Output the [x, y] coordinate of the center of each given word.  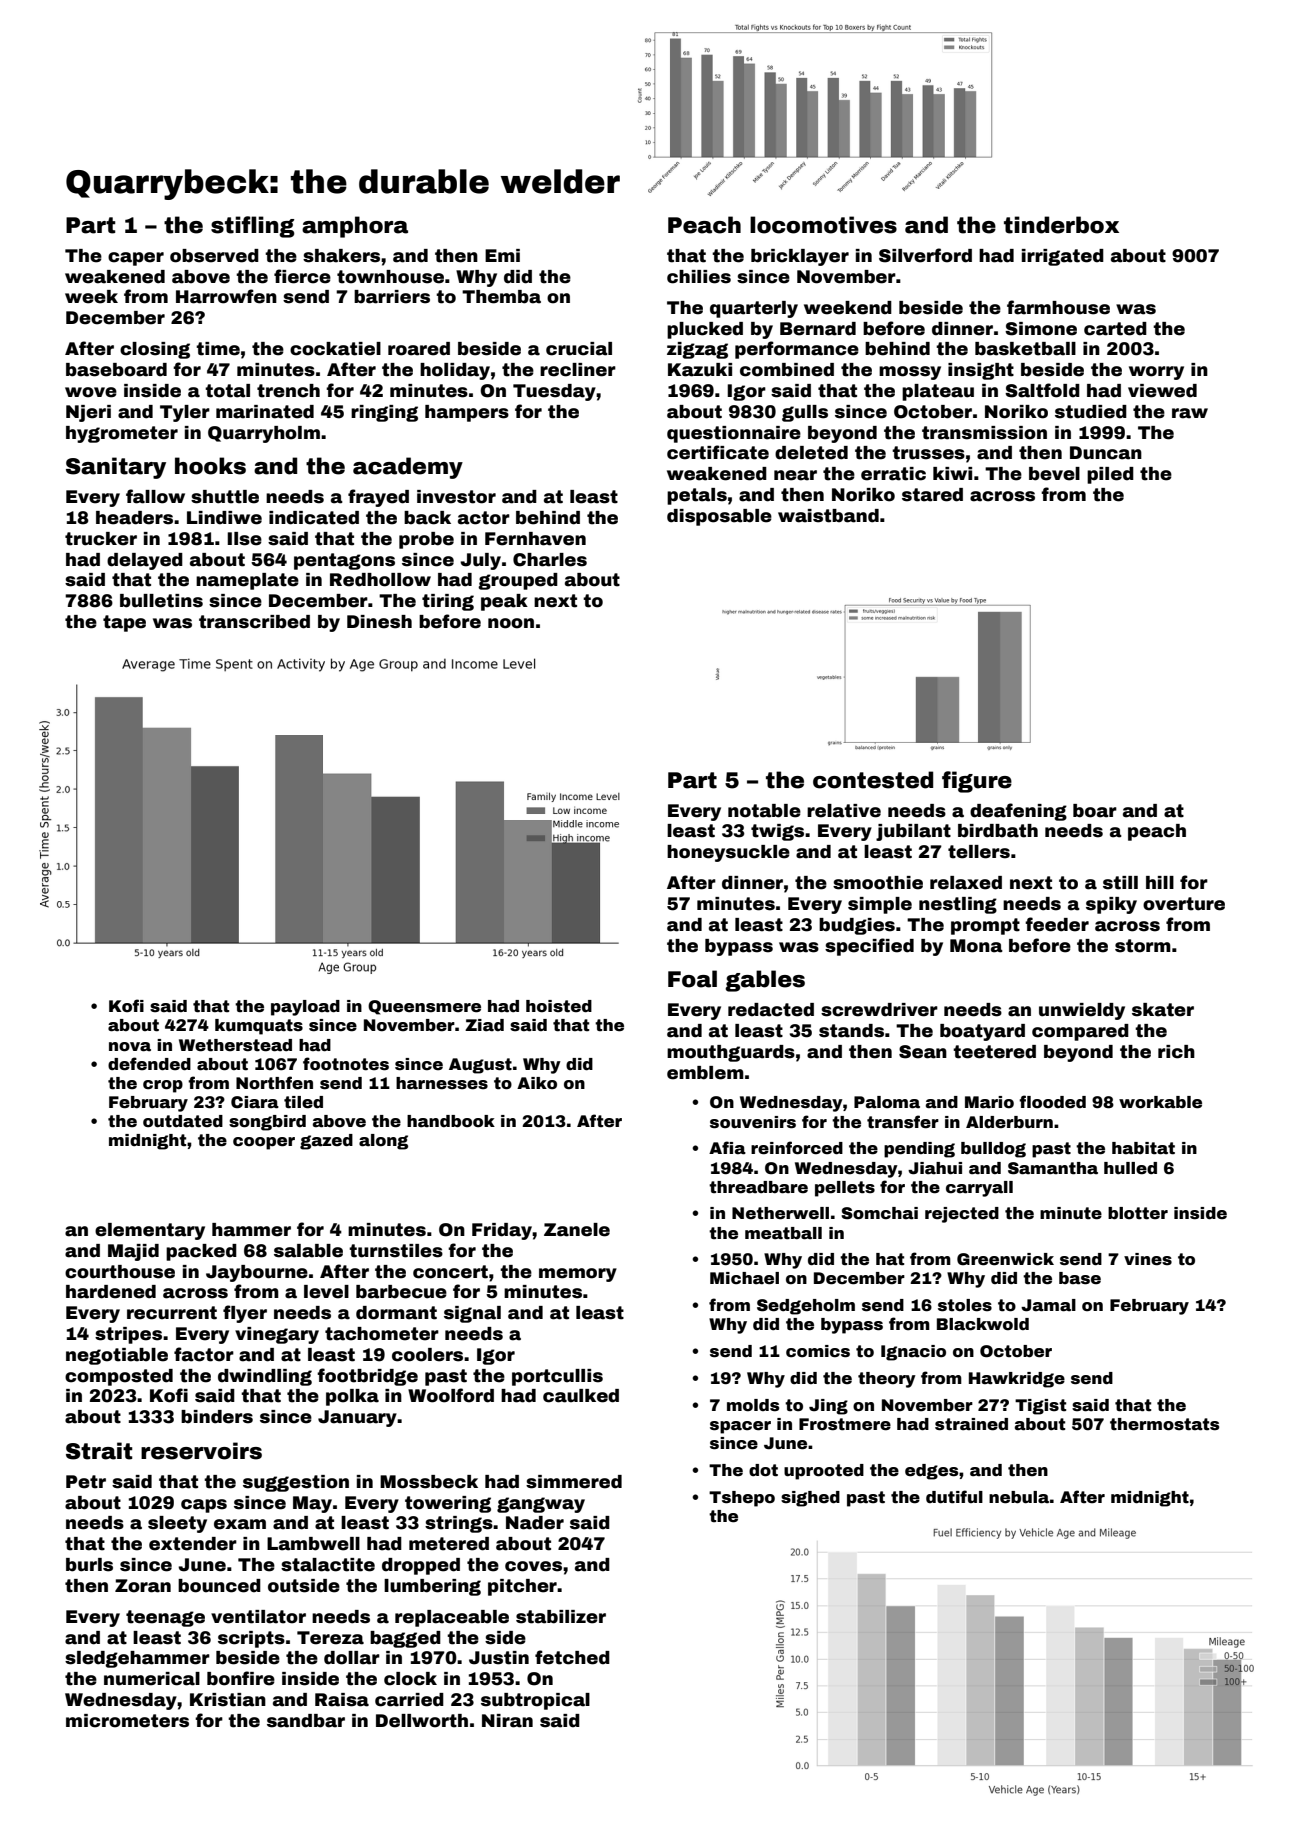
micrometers [127, 1721]
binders [217, 1417]
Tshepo [742, 1499]
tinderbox [1061, 225]
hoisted [559, 1006]
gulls [805, 413]
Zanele [577, 1230]
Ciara [255, 1102]
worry [1156, 373]
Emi [502, 255]
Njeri [88, 413]
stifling [253, 227]
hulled [1130, 1168]
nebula [1019, 1497]
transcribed [254, 622]
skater [1163, 1010]
